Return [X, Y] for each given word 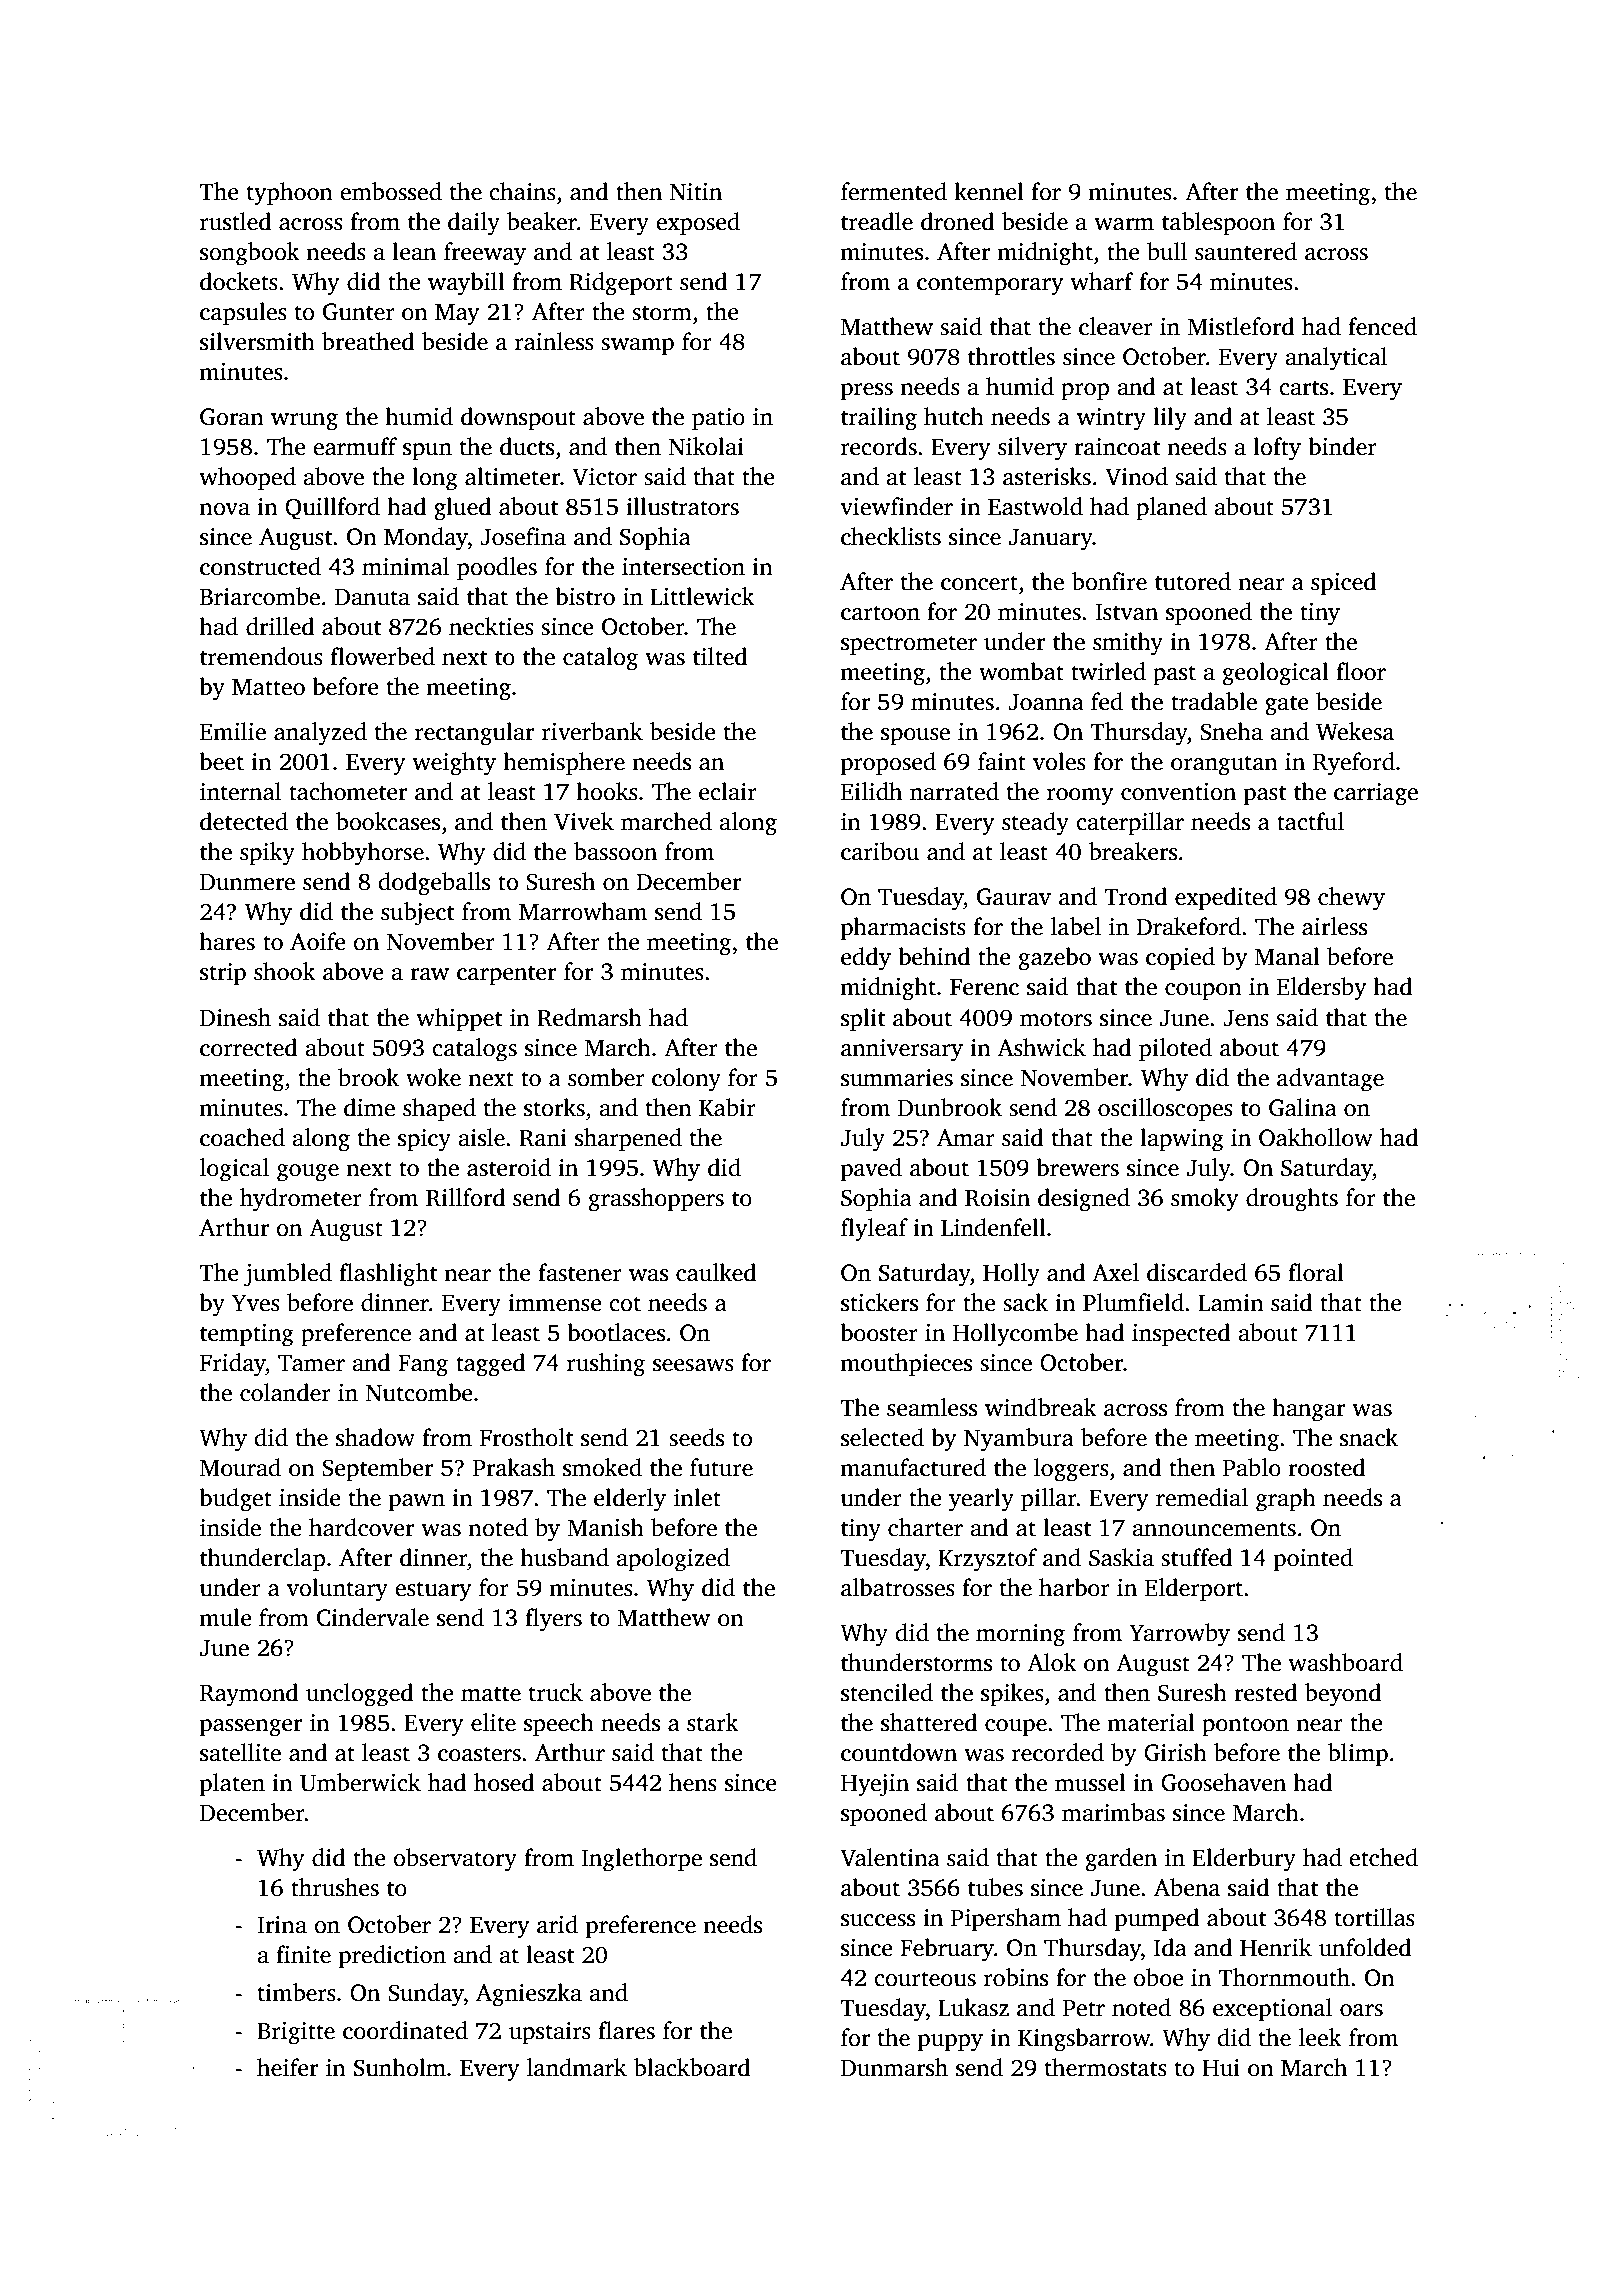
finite [303, 1954]
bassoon [615, 851]
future [721, 1467]
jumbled [288, 1275]
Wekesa [1355, 731]
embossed [391, 191]
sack [1025, 1302]
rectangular [474, 734]
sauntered [1246, 251]
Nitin [696, 192]
